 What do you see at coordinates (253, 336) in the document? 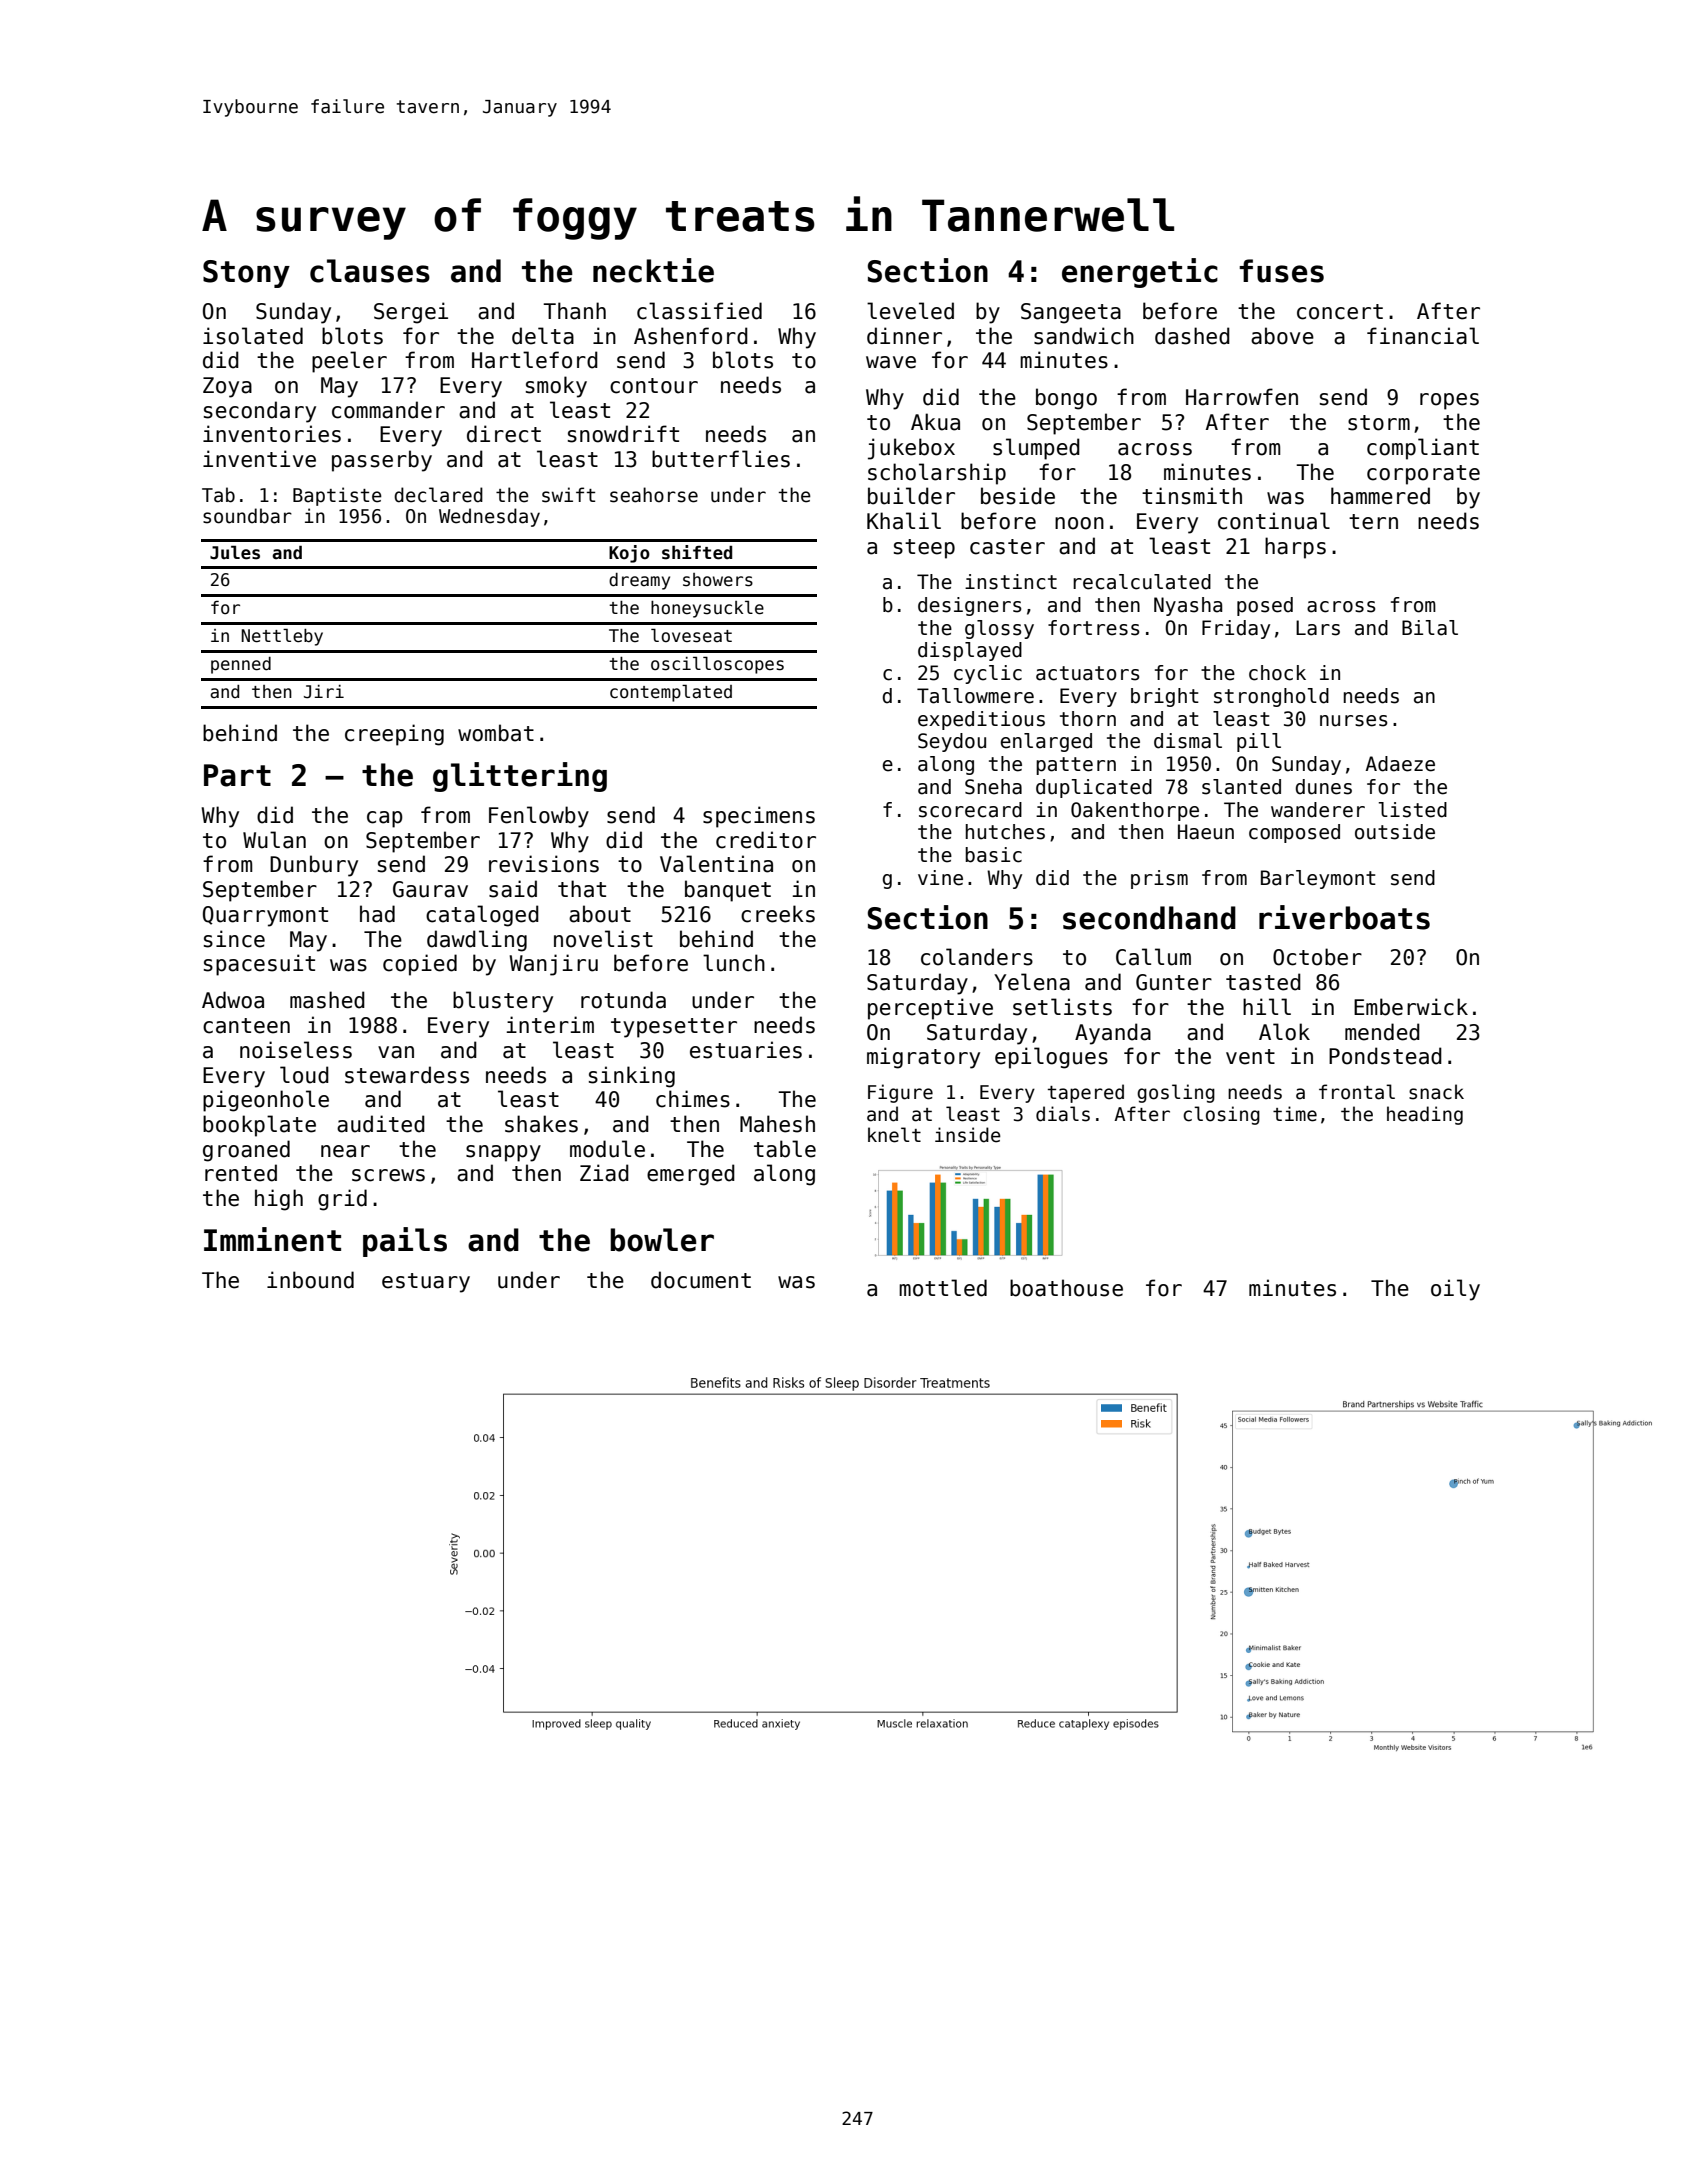
I see `isolated` at bounding box center [253, 336].
